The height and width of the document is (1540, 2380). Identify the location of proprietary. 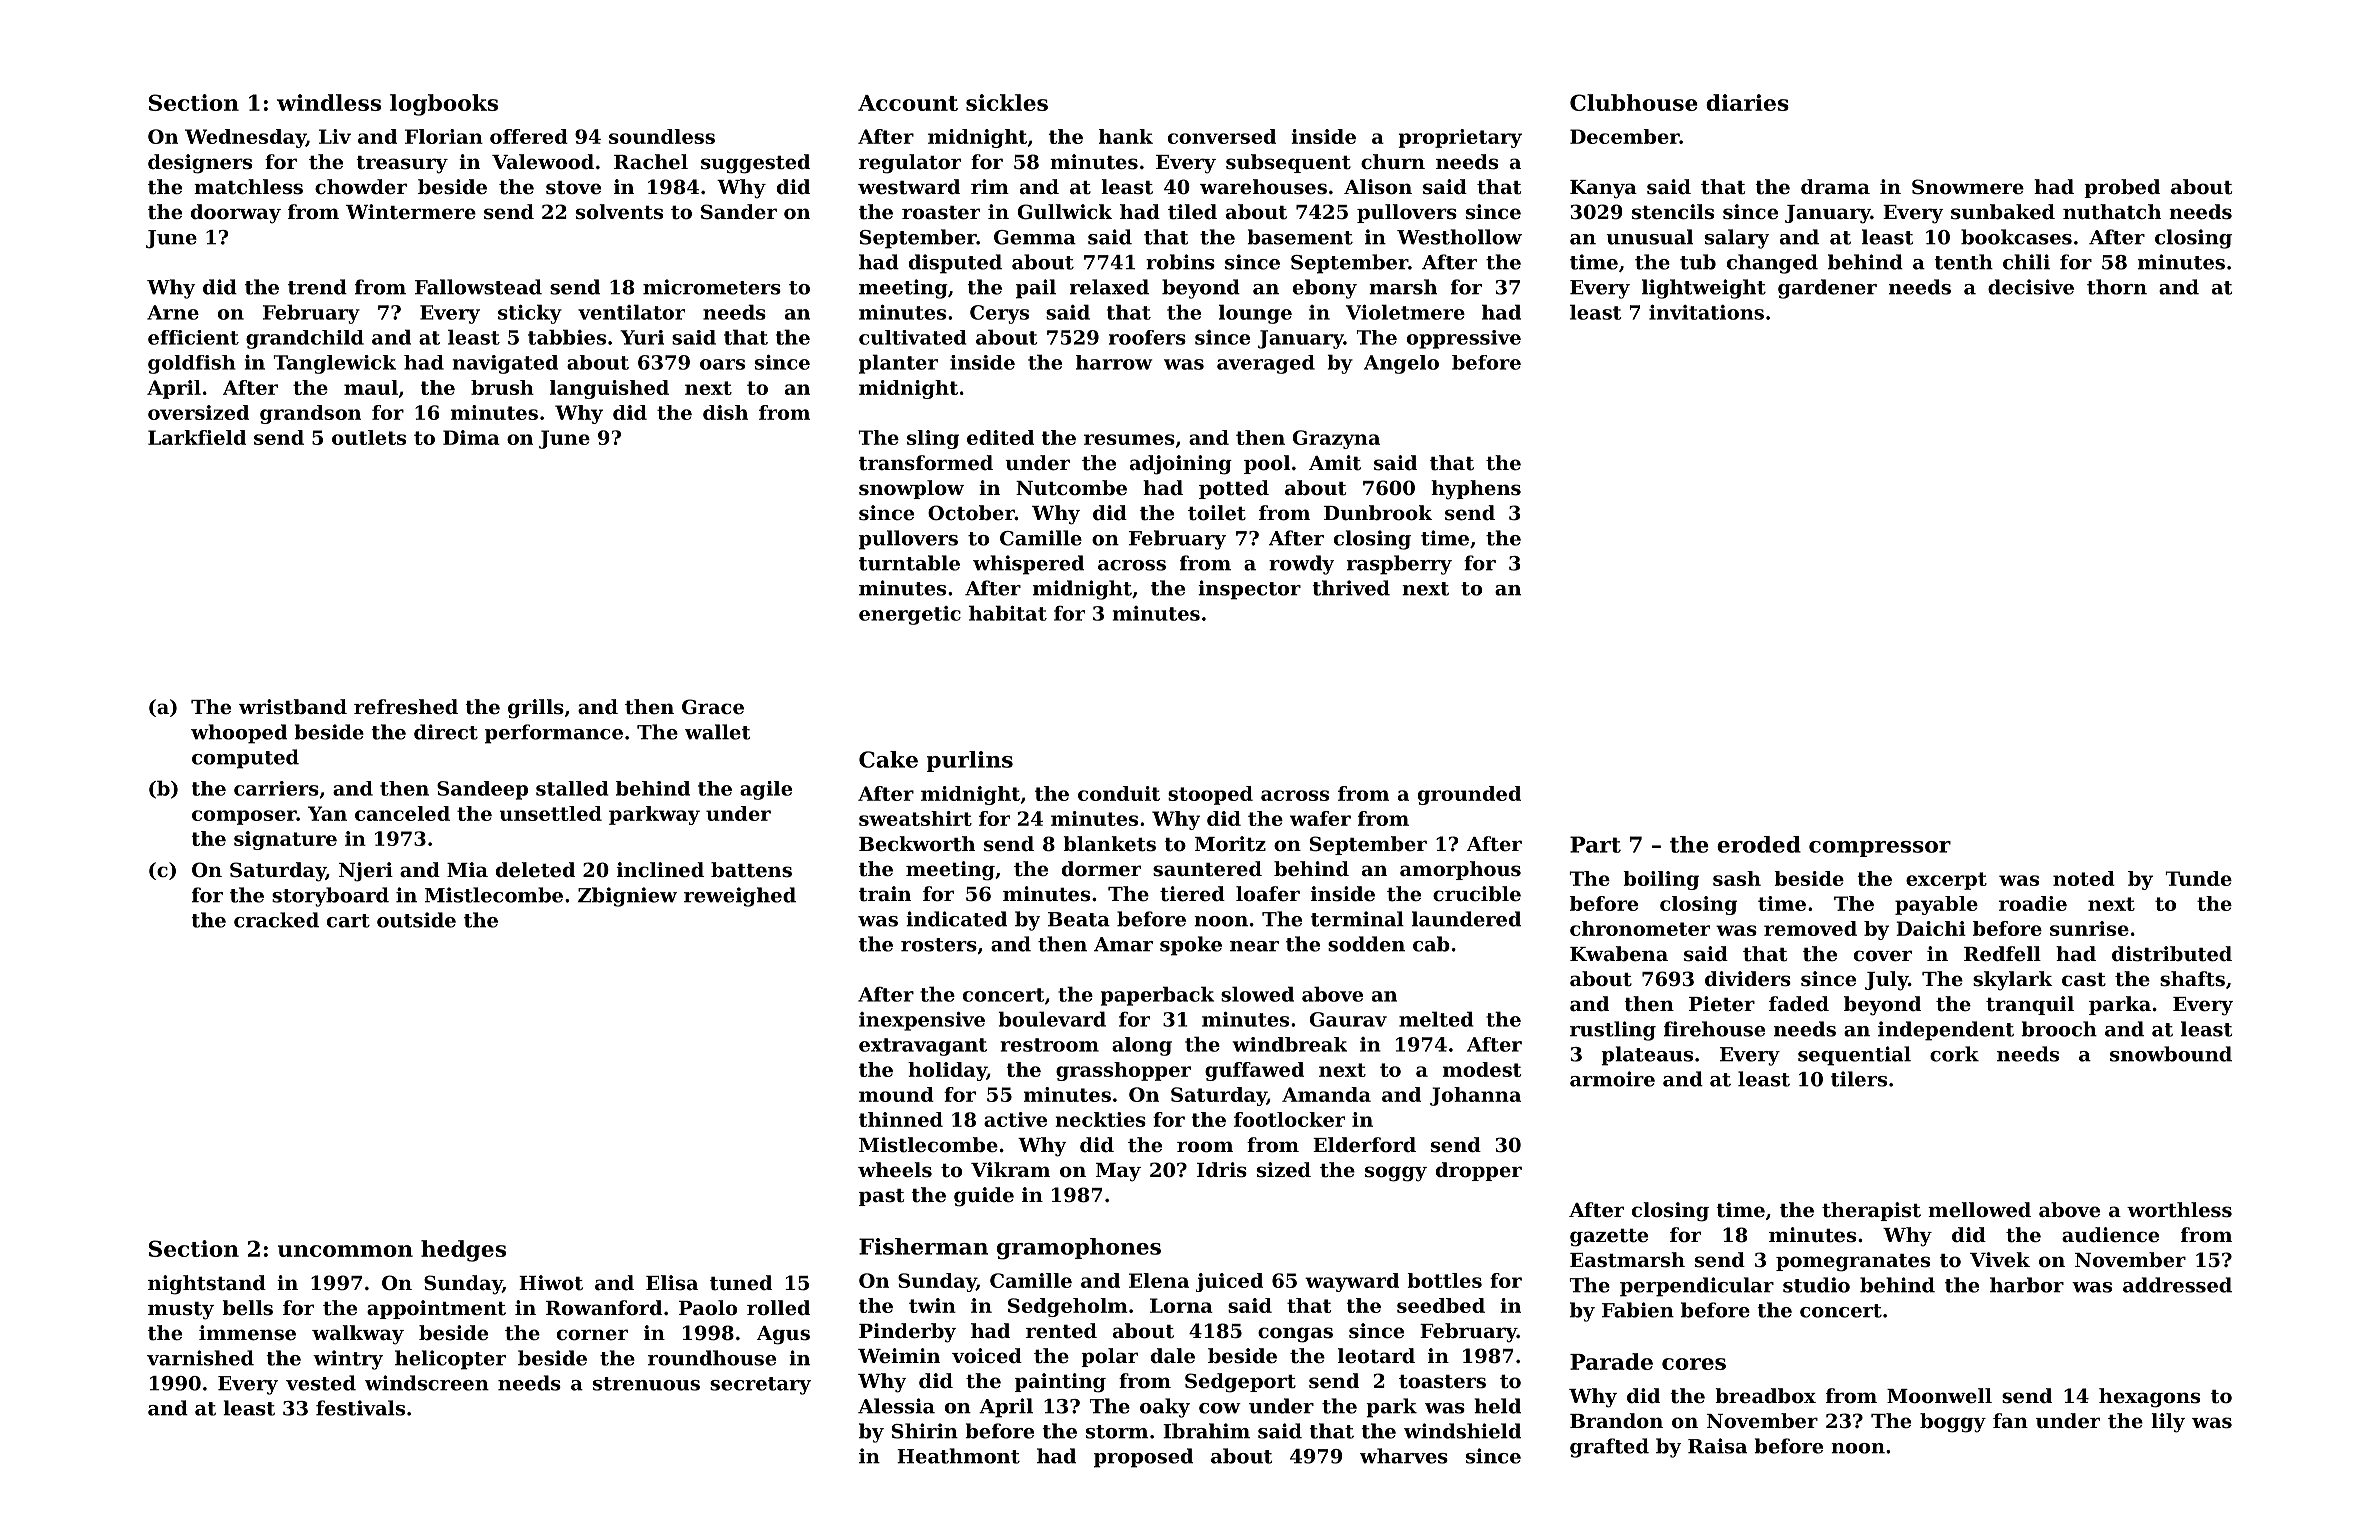
(1460, 138).
